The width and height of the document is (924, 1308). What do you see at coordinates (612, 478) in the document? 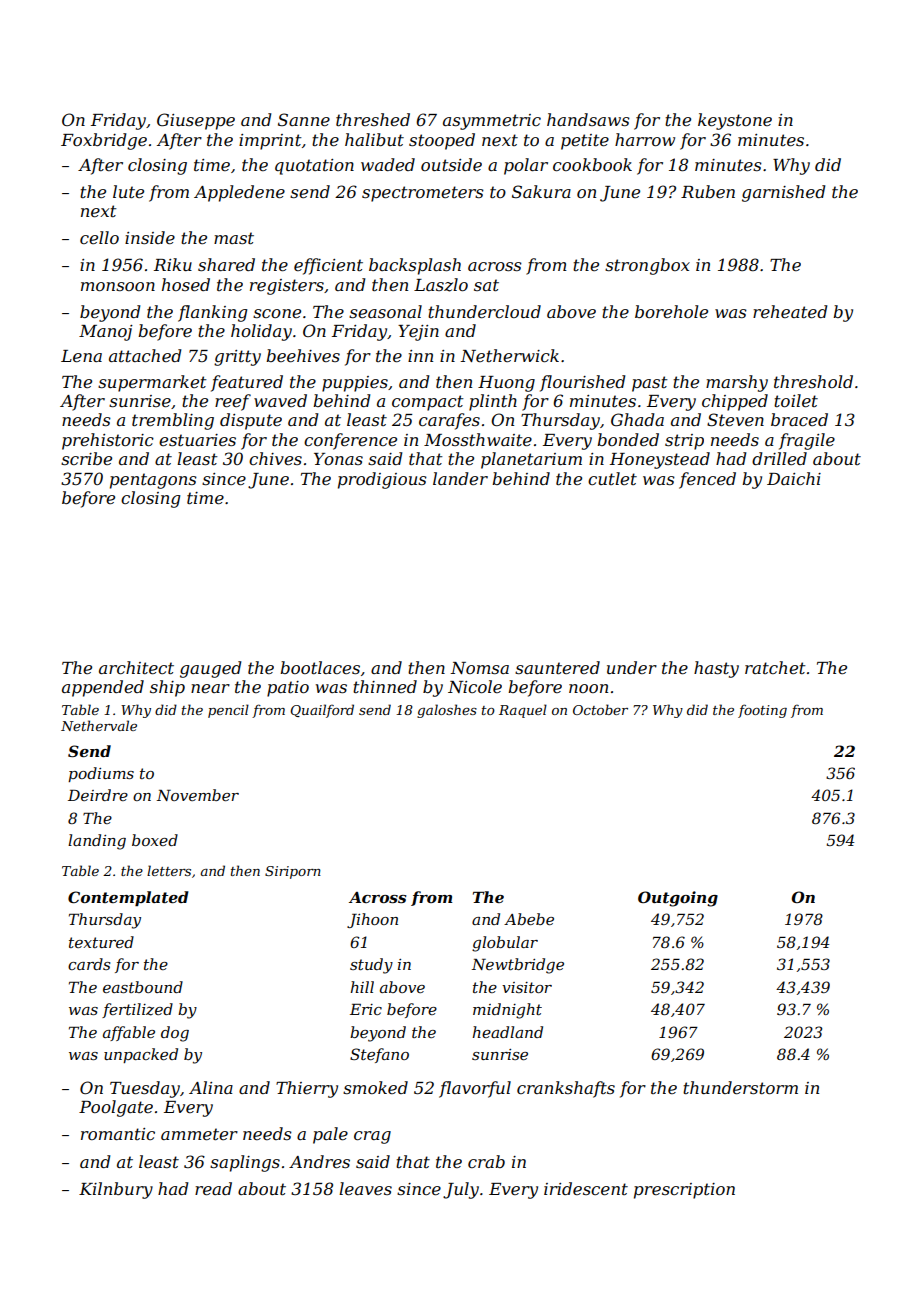
I see `cutlet` at bounding box center [612, 478].
